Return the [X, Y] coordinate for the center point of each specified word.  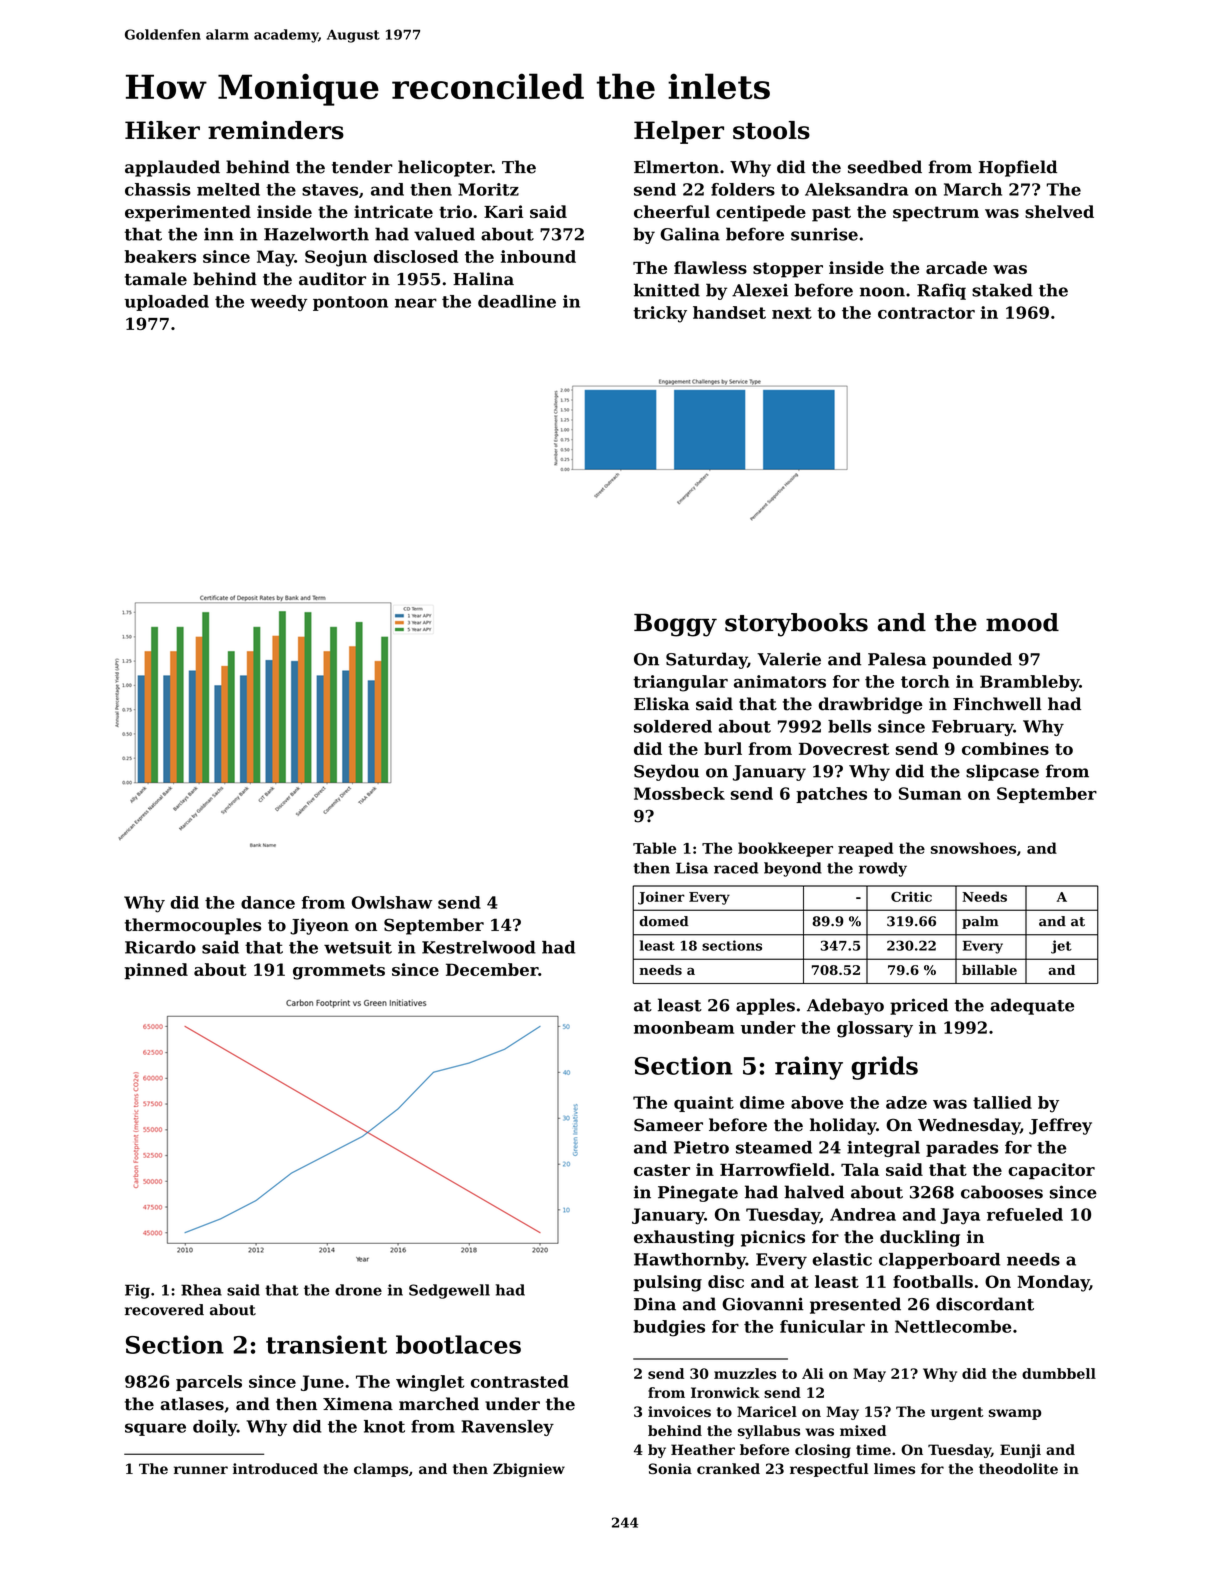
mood [1022, 622]
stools [771, 130]
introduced [275, 1468]
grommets [339, 972]
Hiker [162, 130]
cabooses [1002, 1192]
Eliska [661, 704]
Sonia [670, 1468]
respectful [829, 1470]
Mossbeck [679, 793]
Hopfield [1018, 168]
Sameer [668, 1125]
